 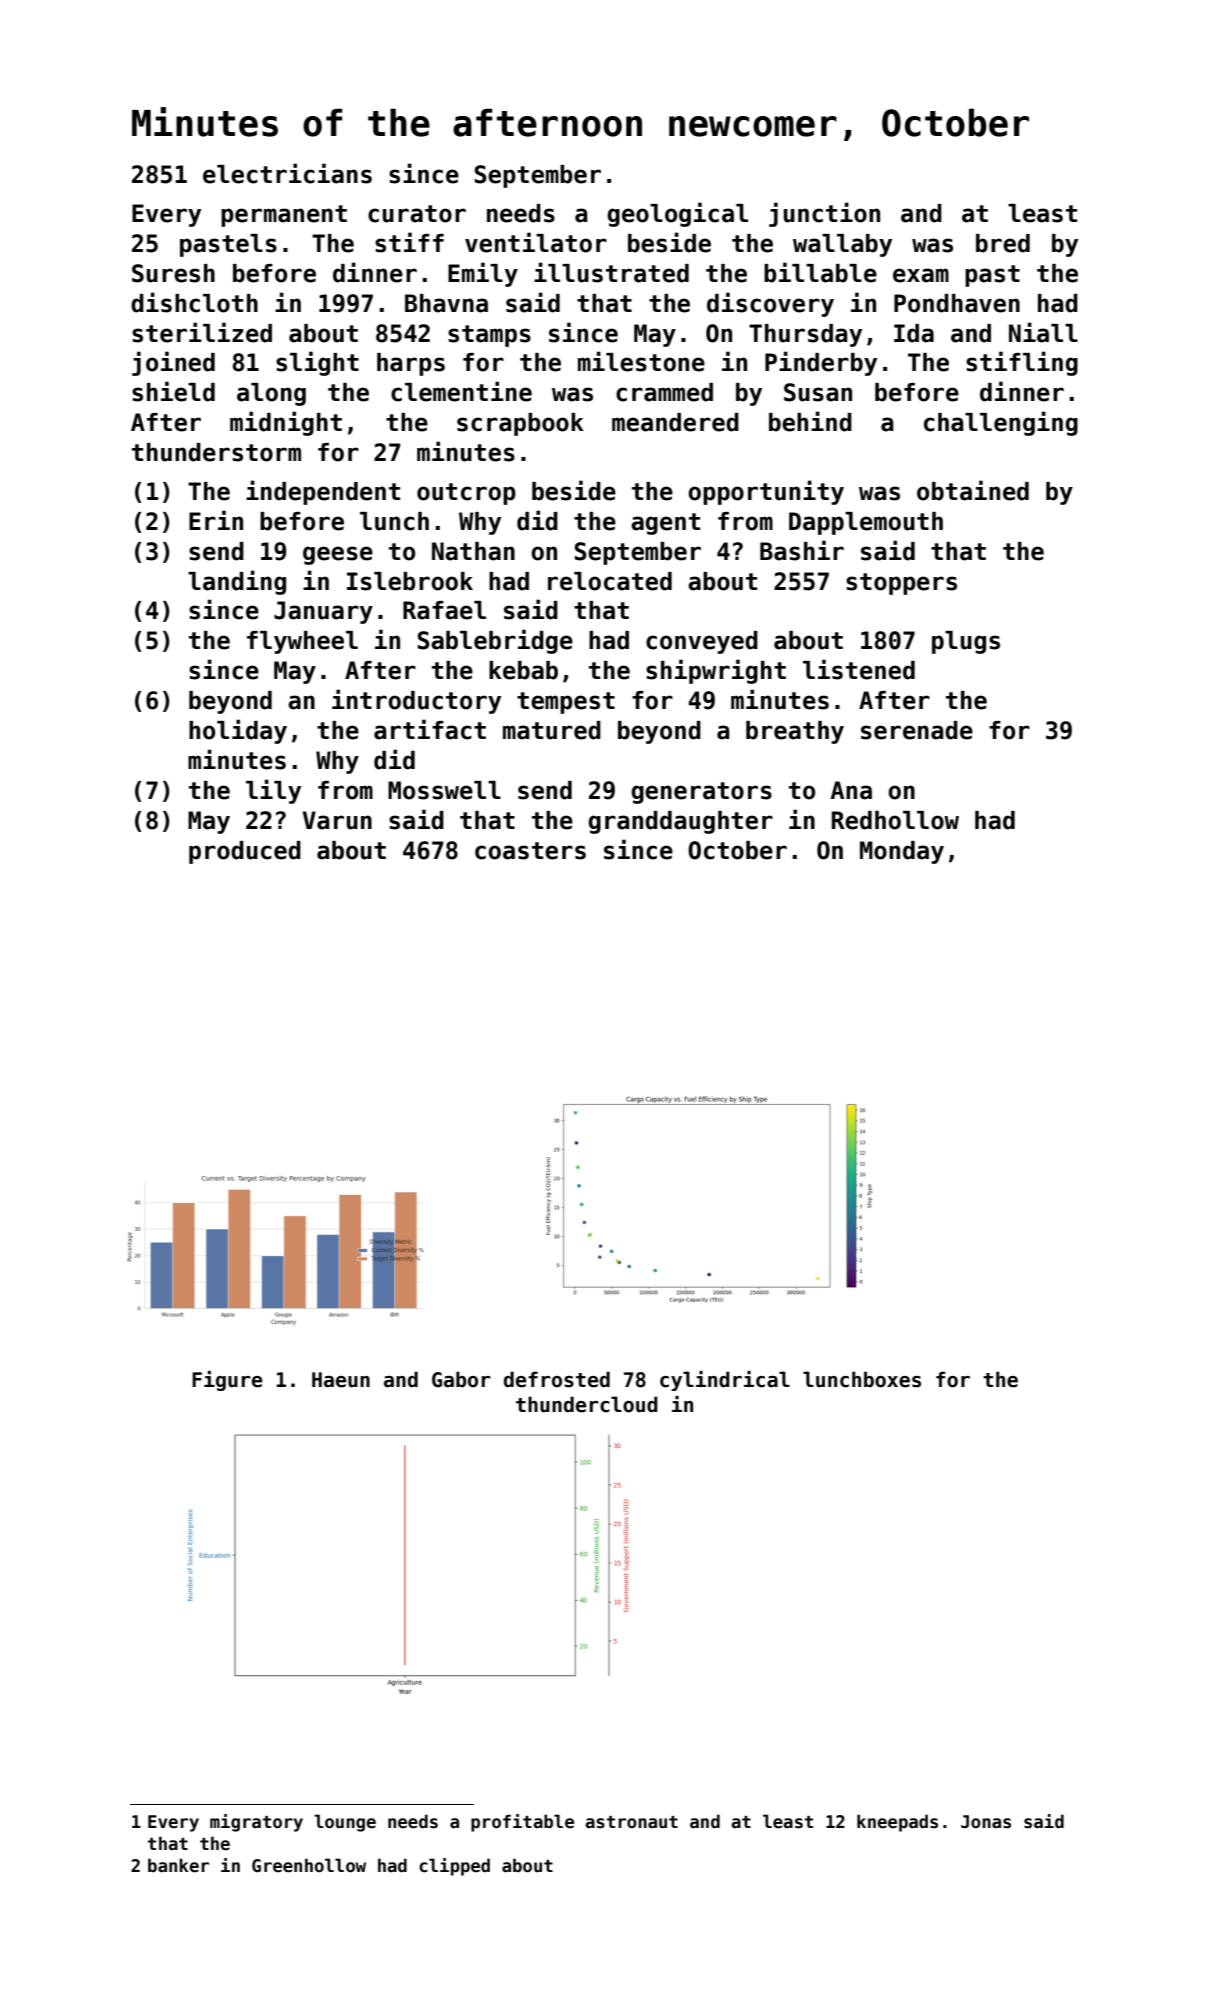 What do you see at coordinates (917, 730) in the page?
I see `serenade` at bounding box center [917, 730].
